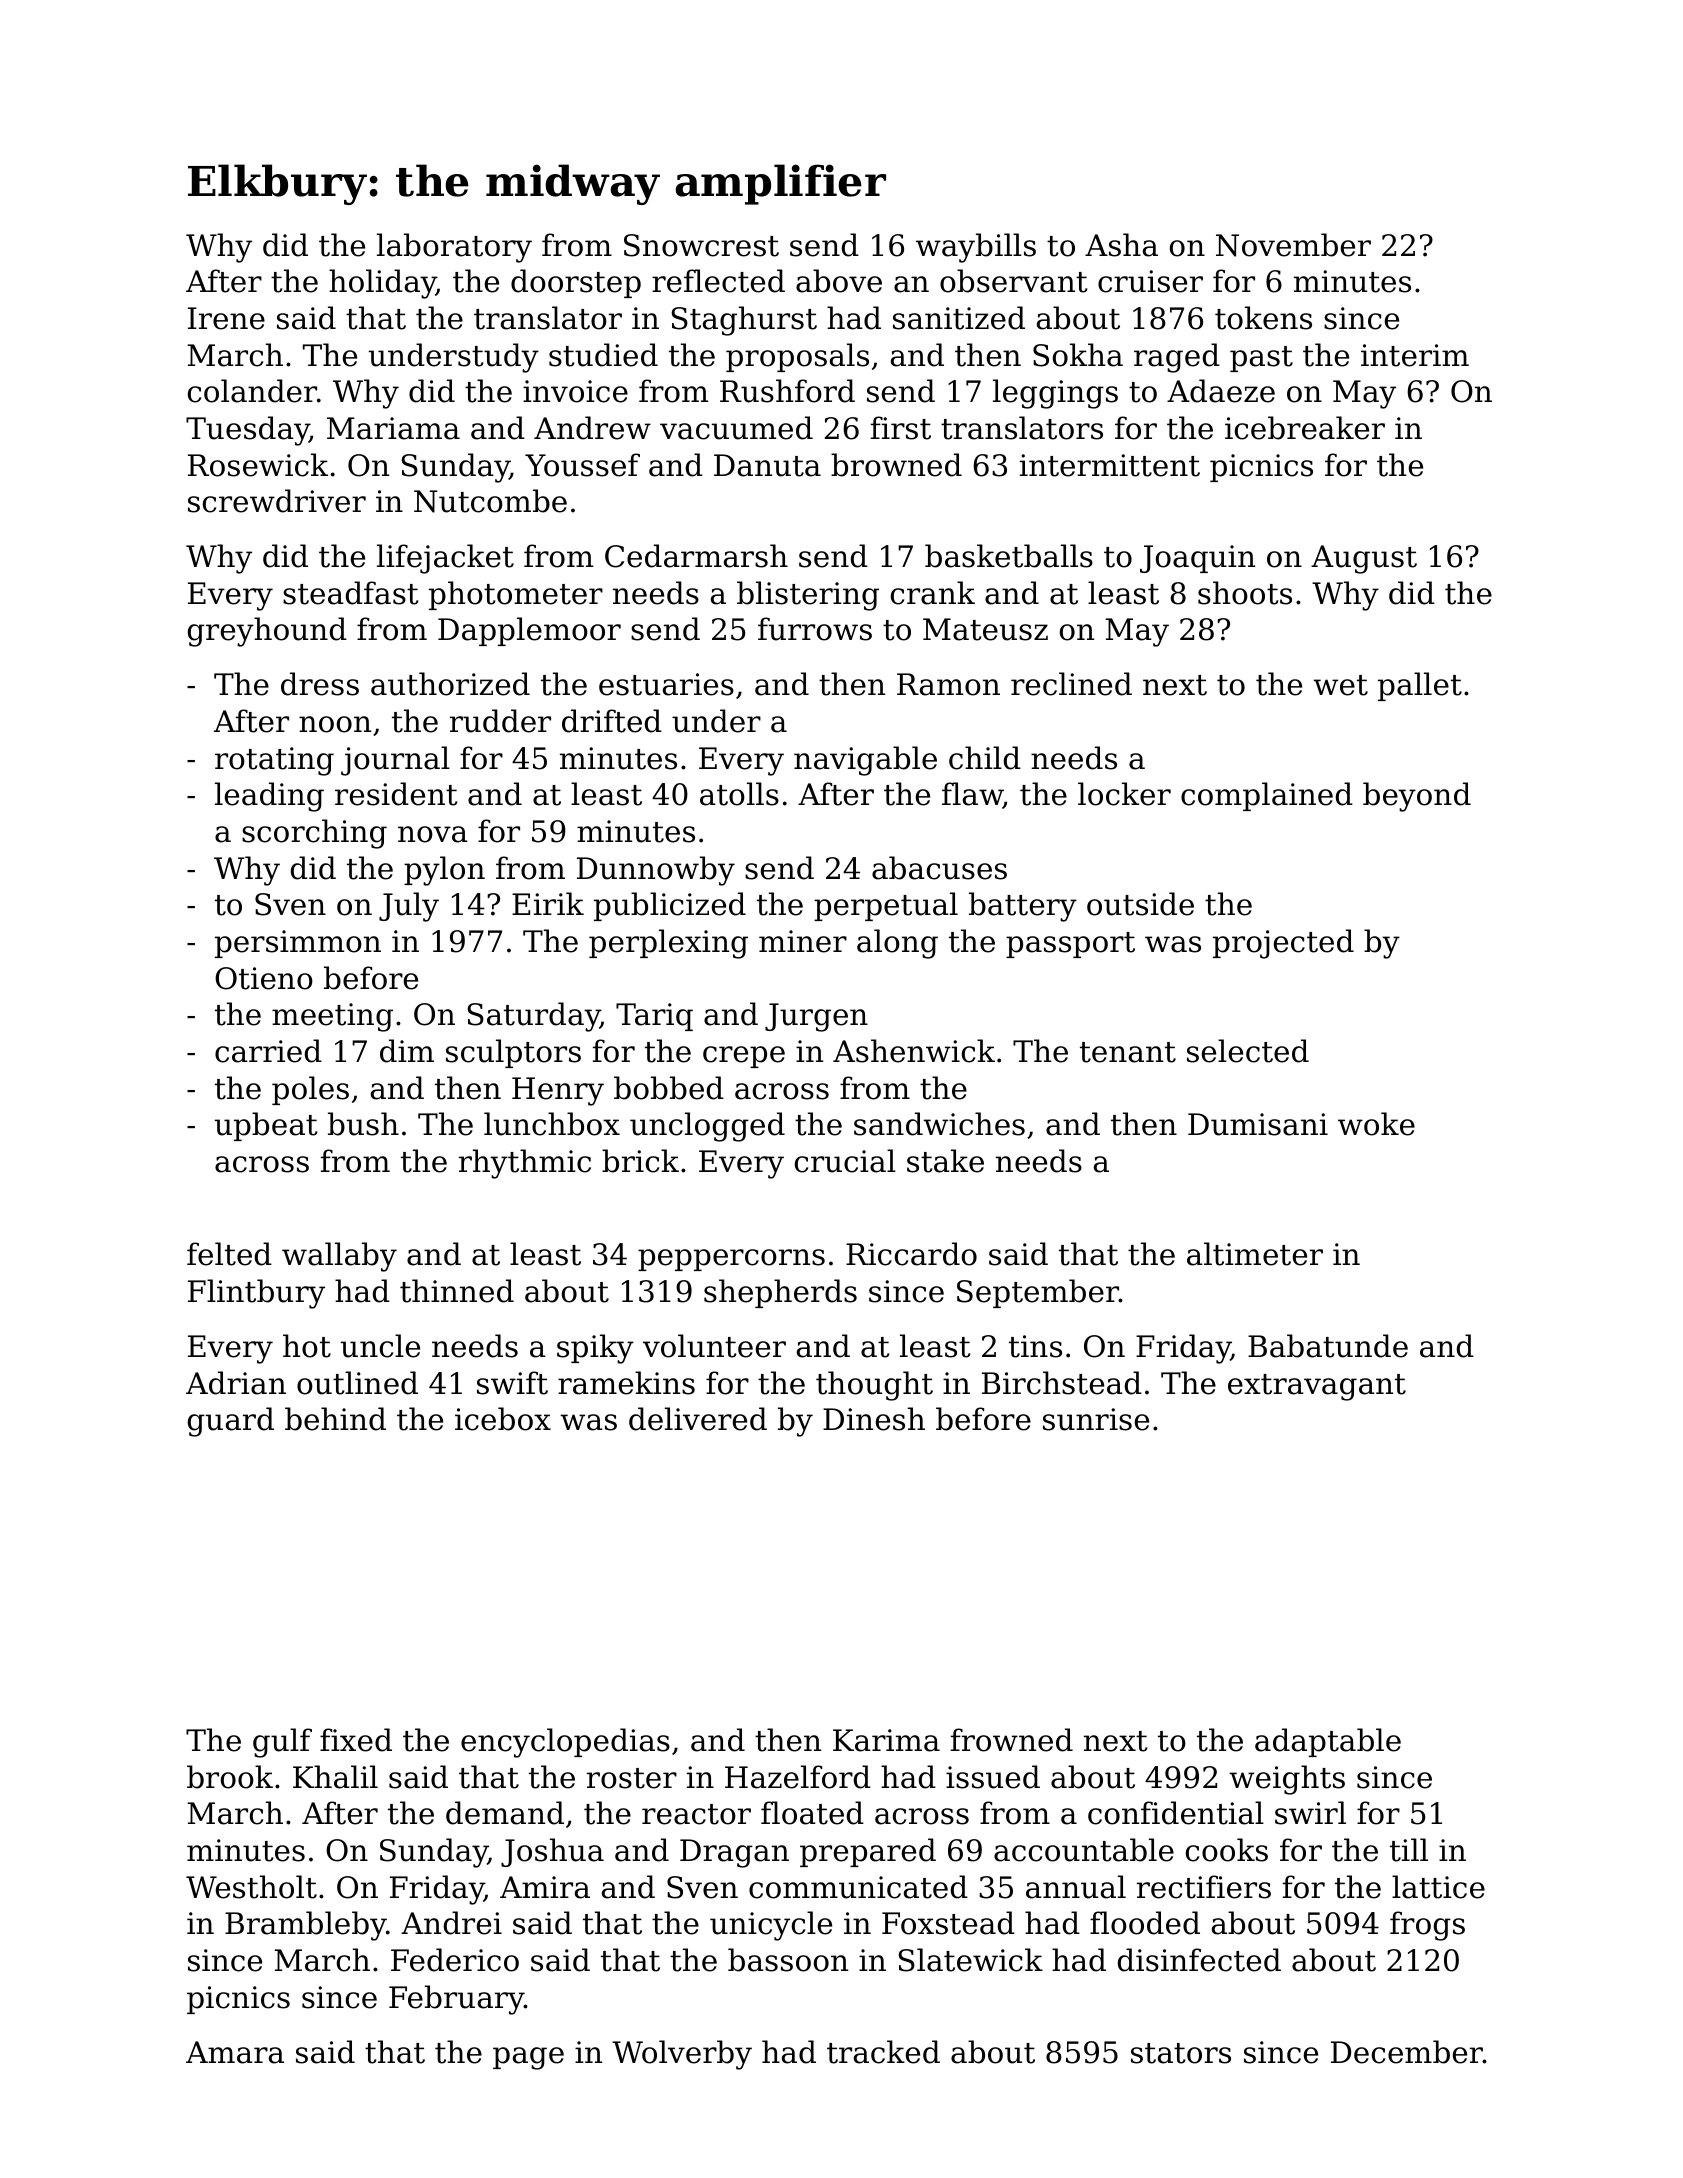 The width and height of the screenshot is (1683, 2178). Describe the element at coordinates (409, 907) in the screenshot. I see `July` at that location.
